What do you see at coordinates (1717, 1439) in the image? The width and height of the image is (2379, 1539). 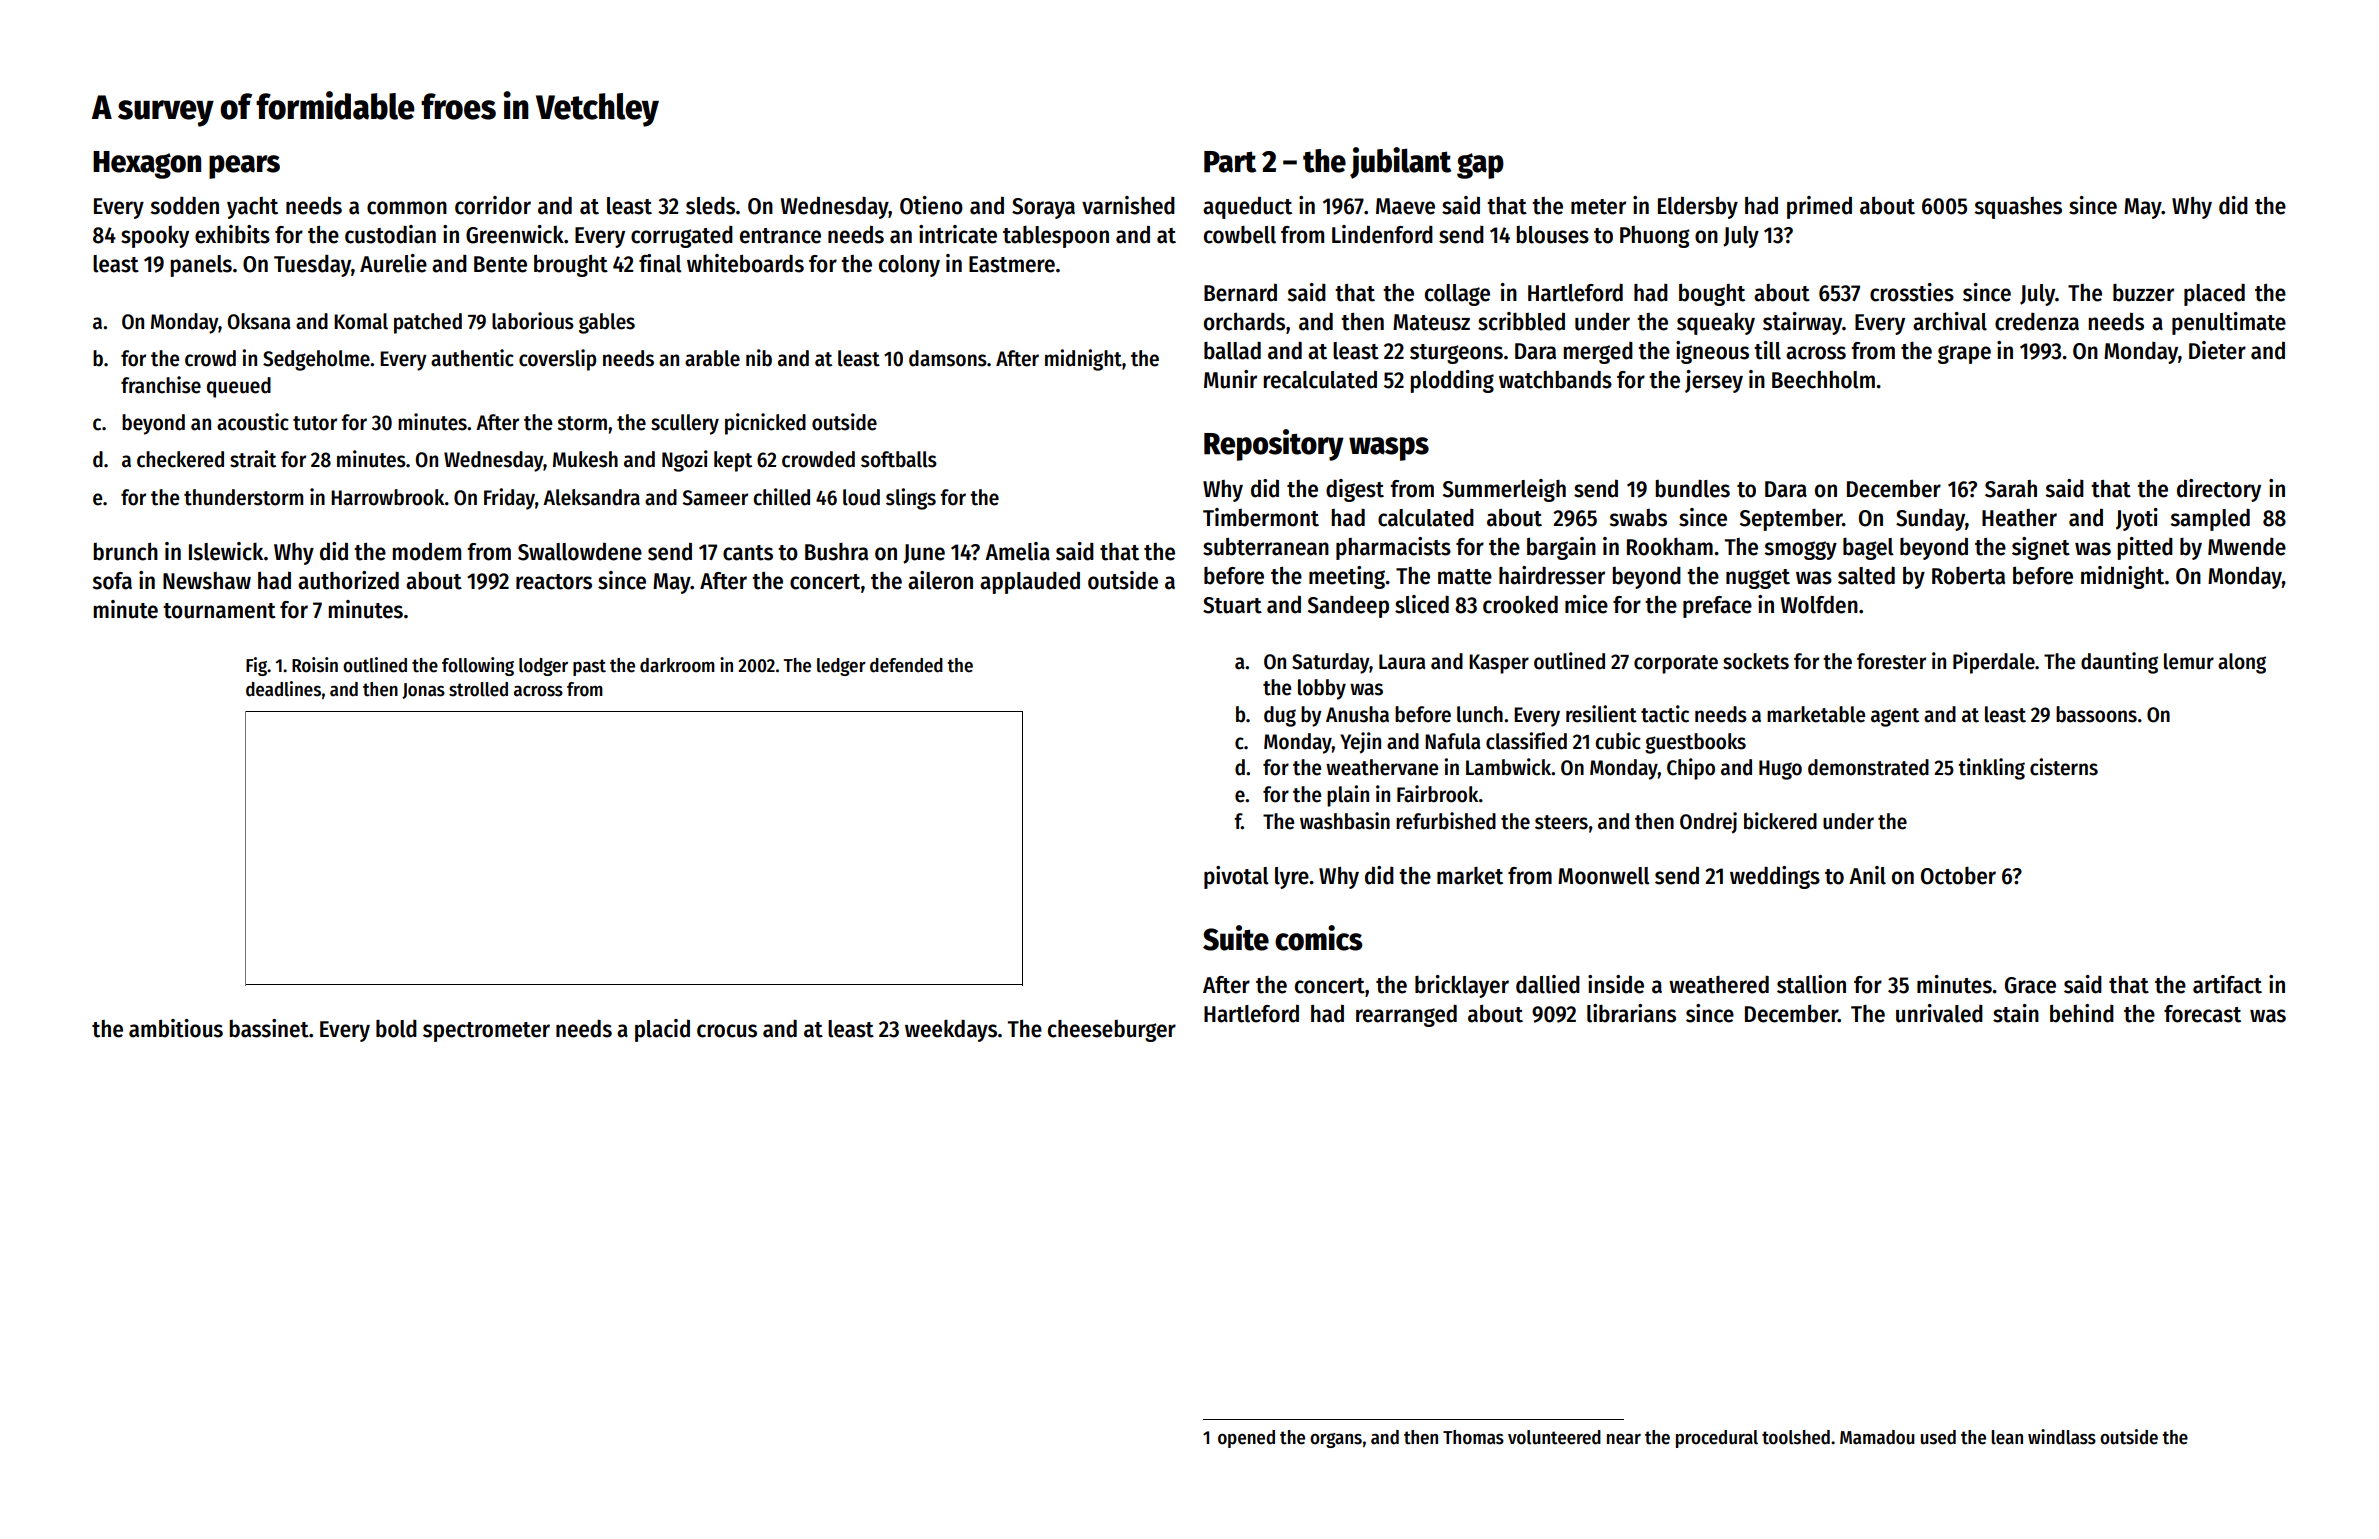 I see `procedural` at bounding box center [1717, 1439].
